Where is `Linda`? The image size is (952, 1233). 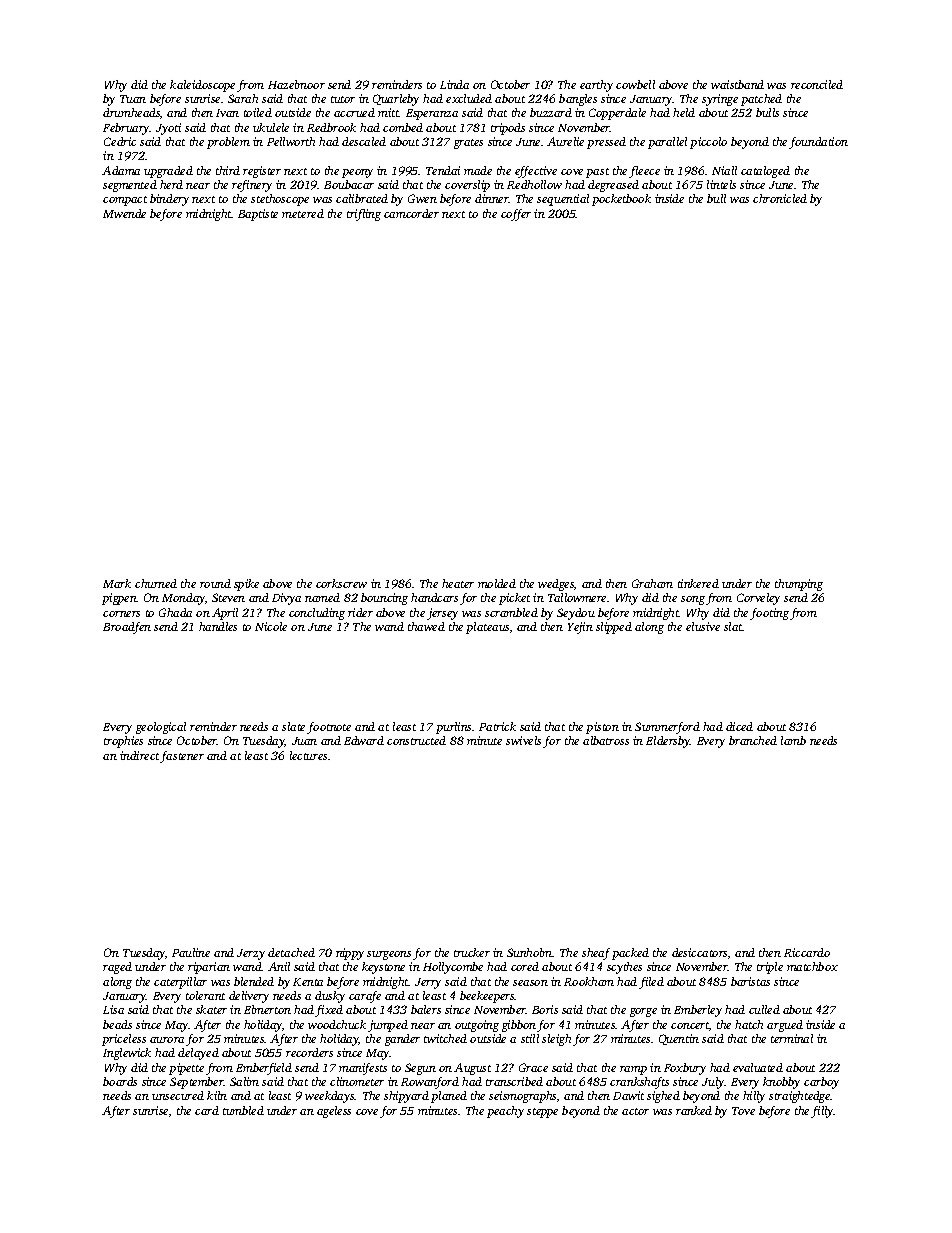
Linda is located at coordinates (454, 84).
